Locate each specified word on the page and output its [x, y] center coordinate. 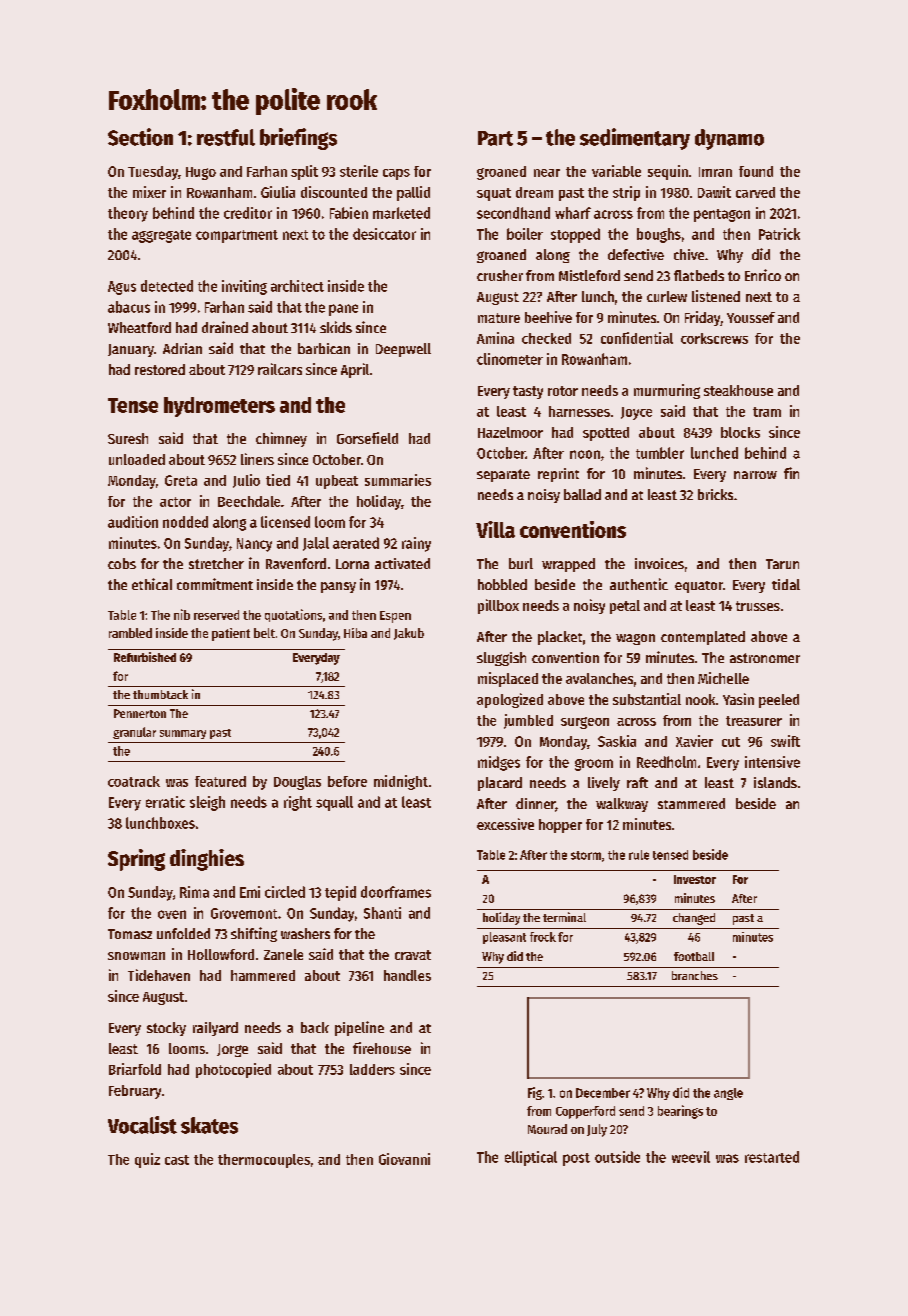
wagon [635, 639]
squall [334, 803]
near [547, 173]
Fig [535, 1093]
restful [226, 137]
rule [639, 855]
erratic [165, 802]
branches [695, 975]
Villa [495, 529]
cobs [122, 563]
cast [177, 1160]
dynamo [729, 139]
